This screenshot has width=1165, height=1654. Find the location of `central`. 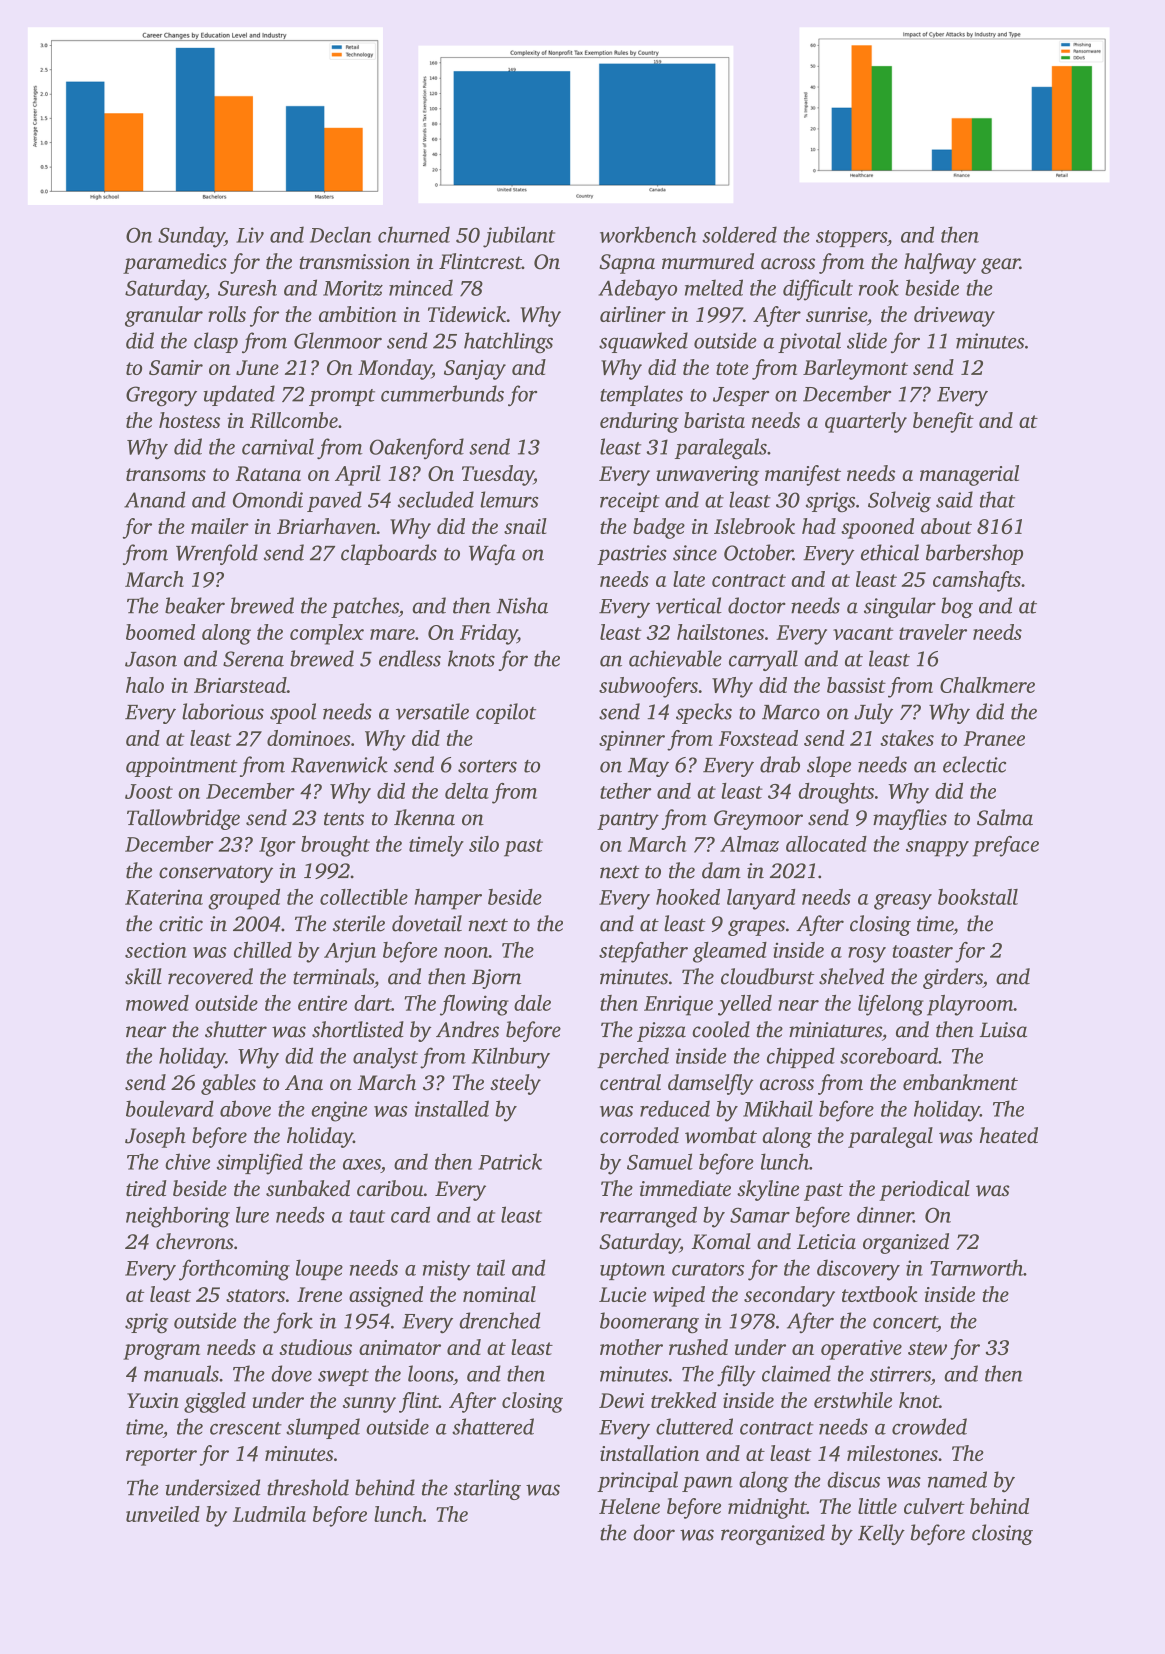

central is located at coordinates (630, 1082).
